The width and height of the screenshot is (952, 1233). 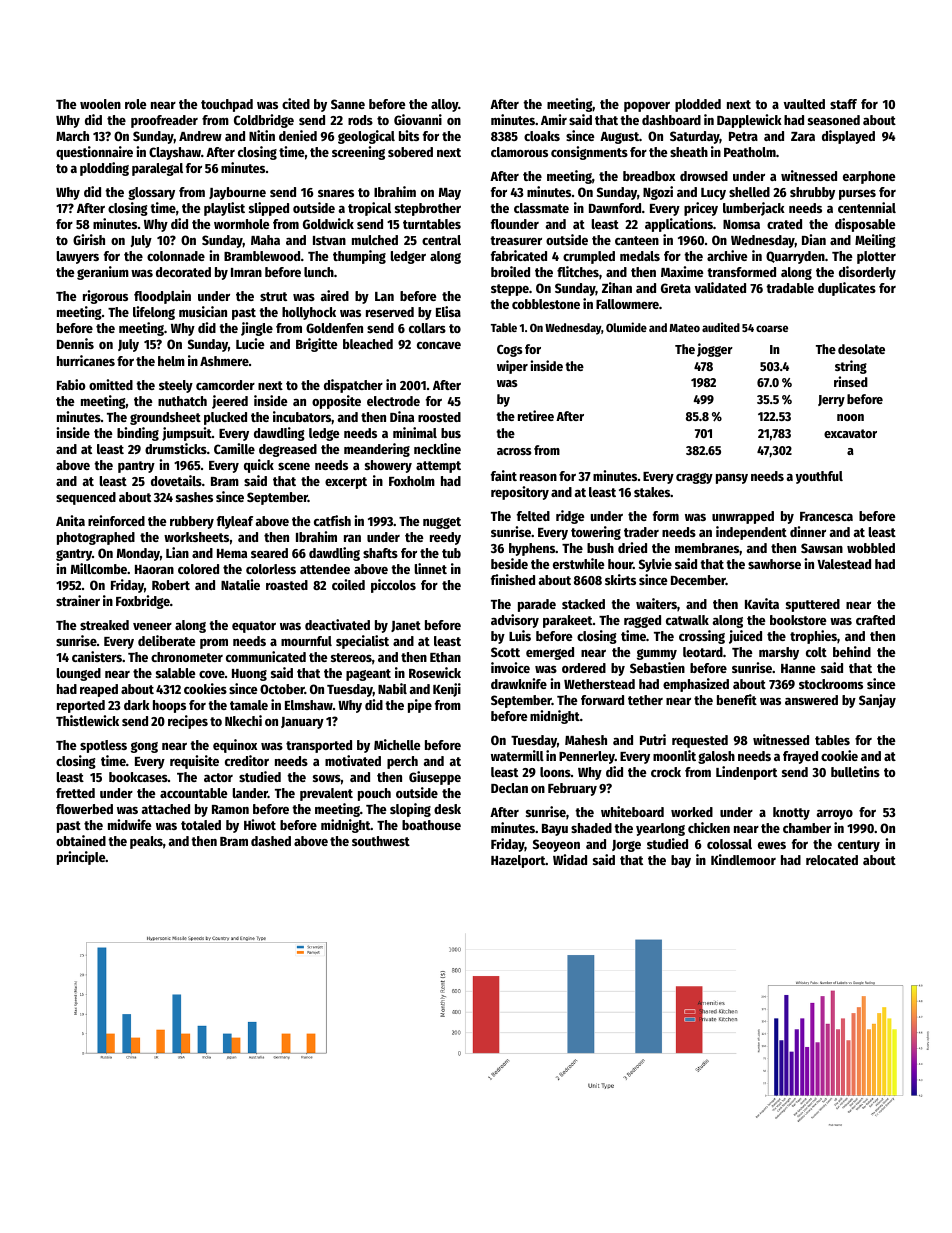 I want to click on treasurer, so click(x=516, y=240).
